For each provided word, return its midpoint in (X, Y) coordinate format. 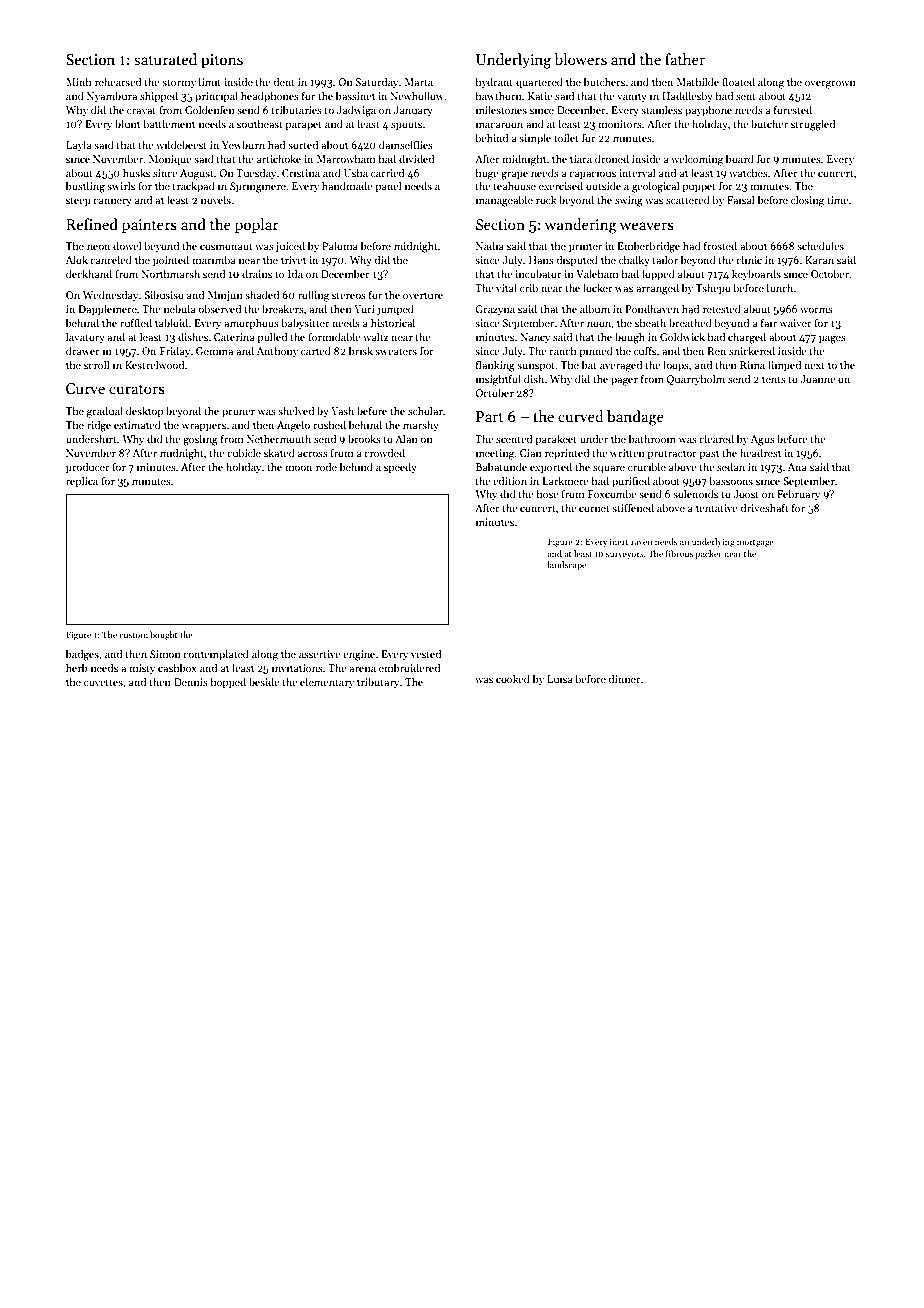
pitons (222, 61)
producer (88, 467)
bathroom (652, 438)
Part (490, 416)
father (685, 59)
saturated (165, 59)
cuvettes (103, 682)
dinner (624, 678)
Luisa (560, 679)
